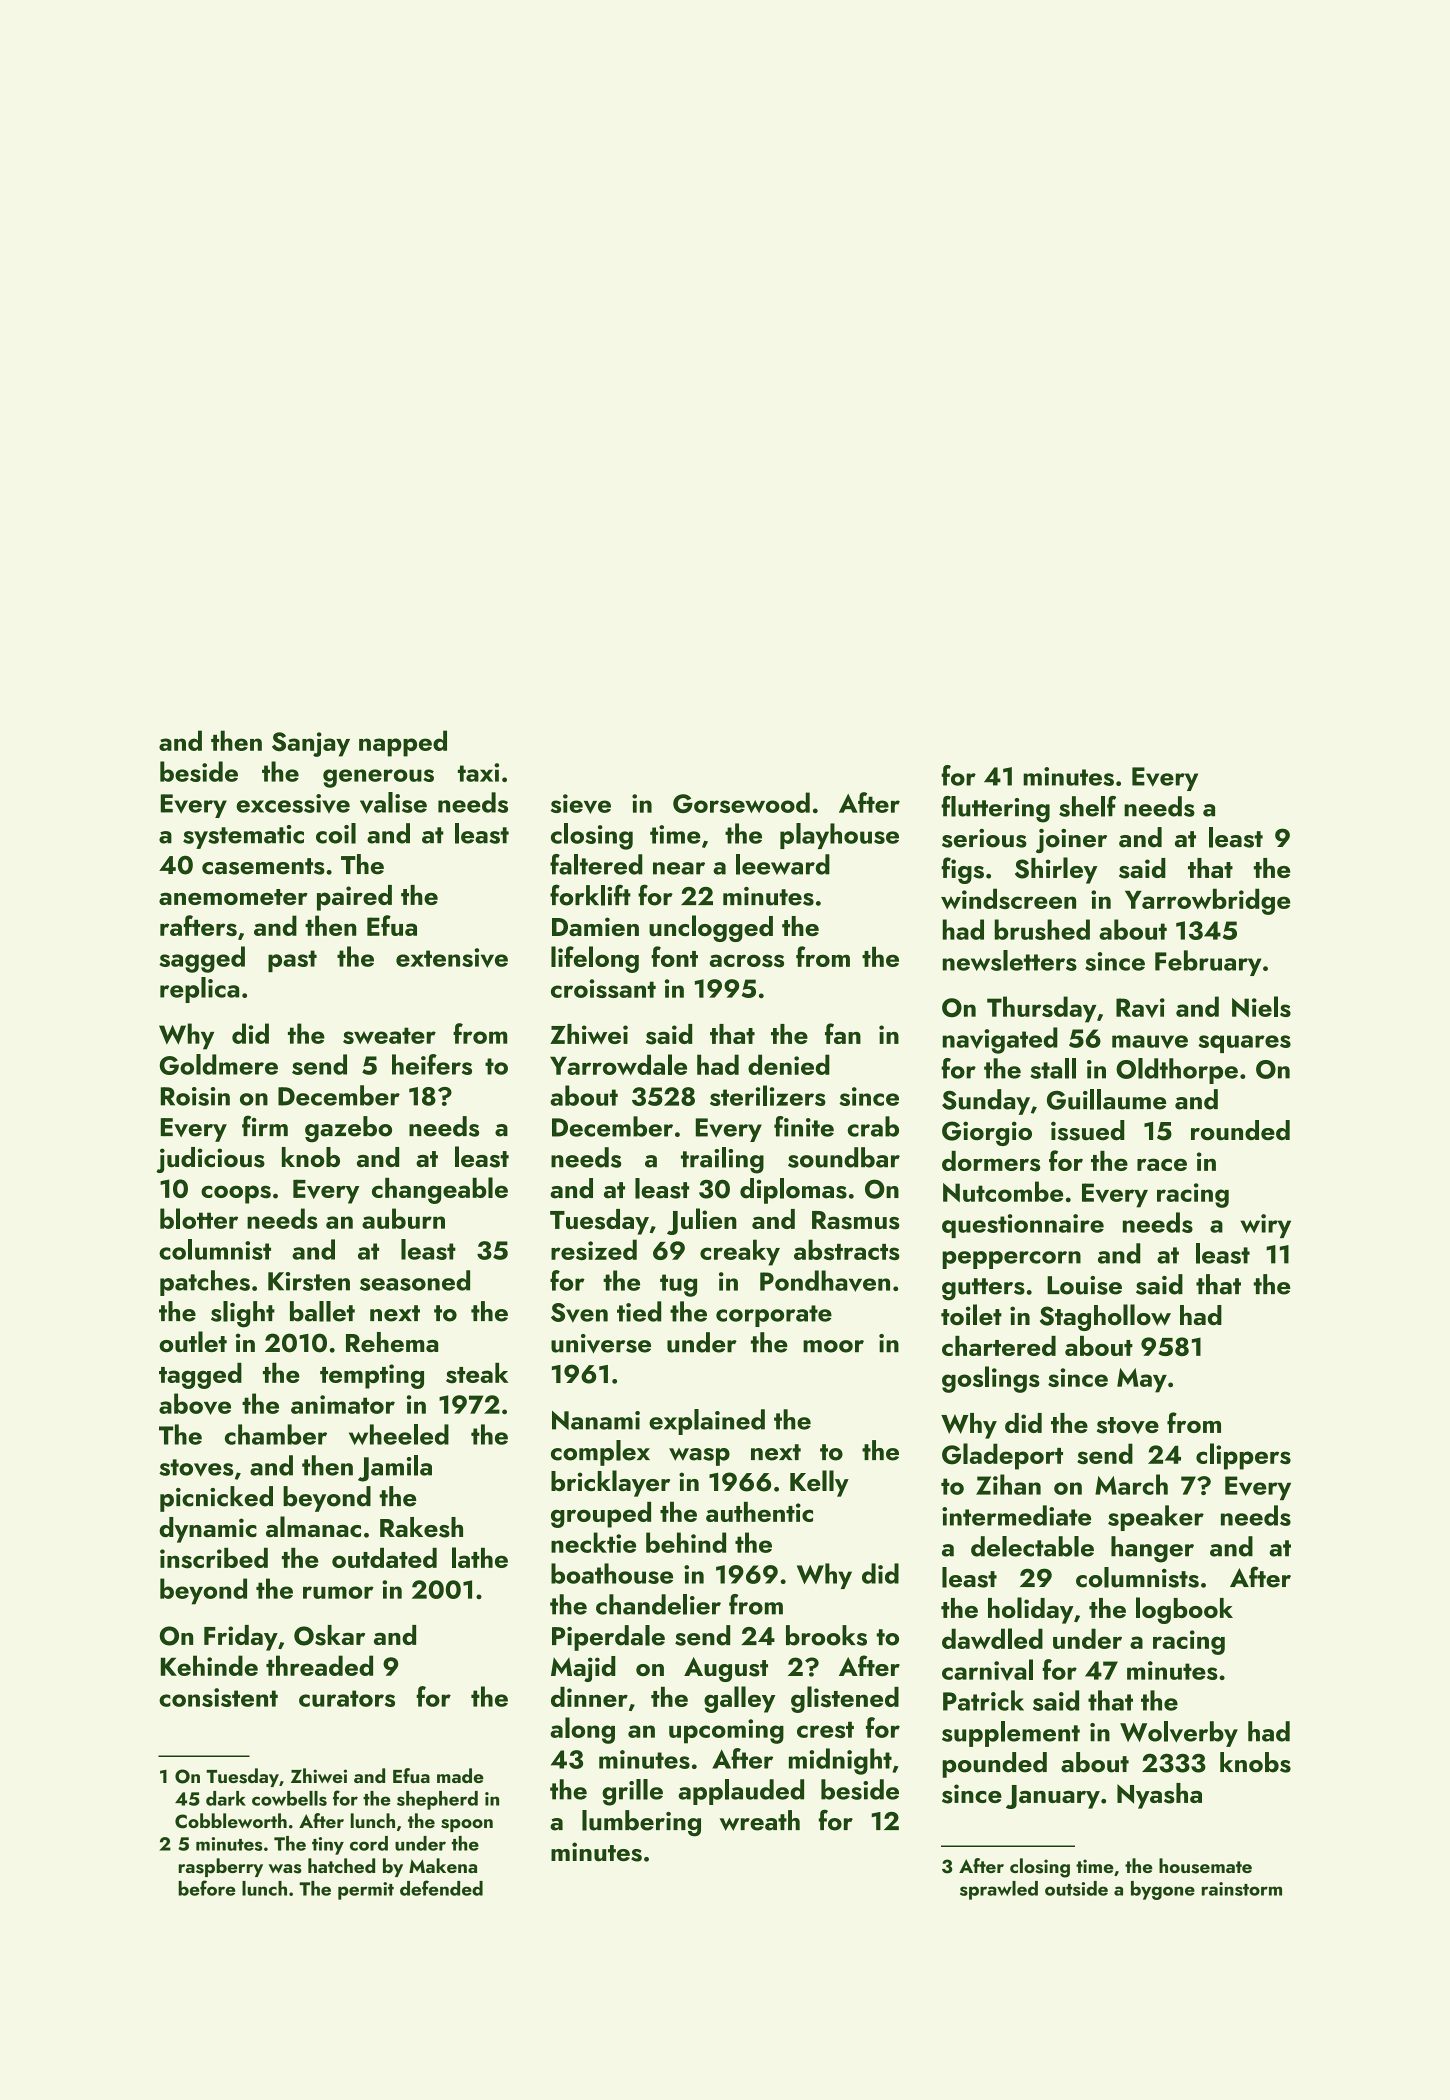  What do you see at coordinates (999, 1890) in the page?
I see `sprawled` at bounding box center [999, 1890].
